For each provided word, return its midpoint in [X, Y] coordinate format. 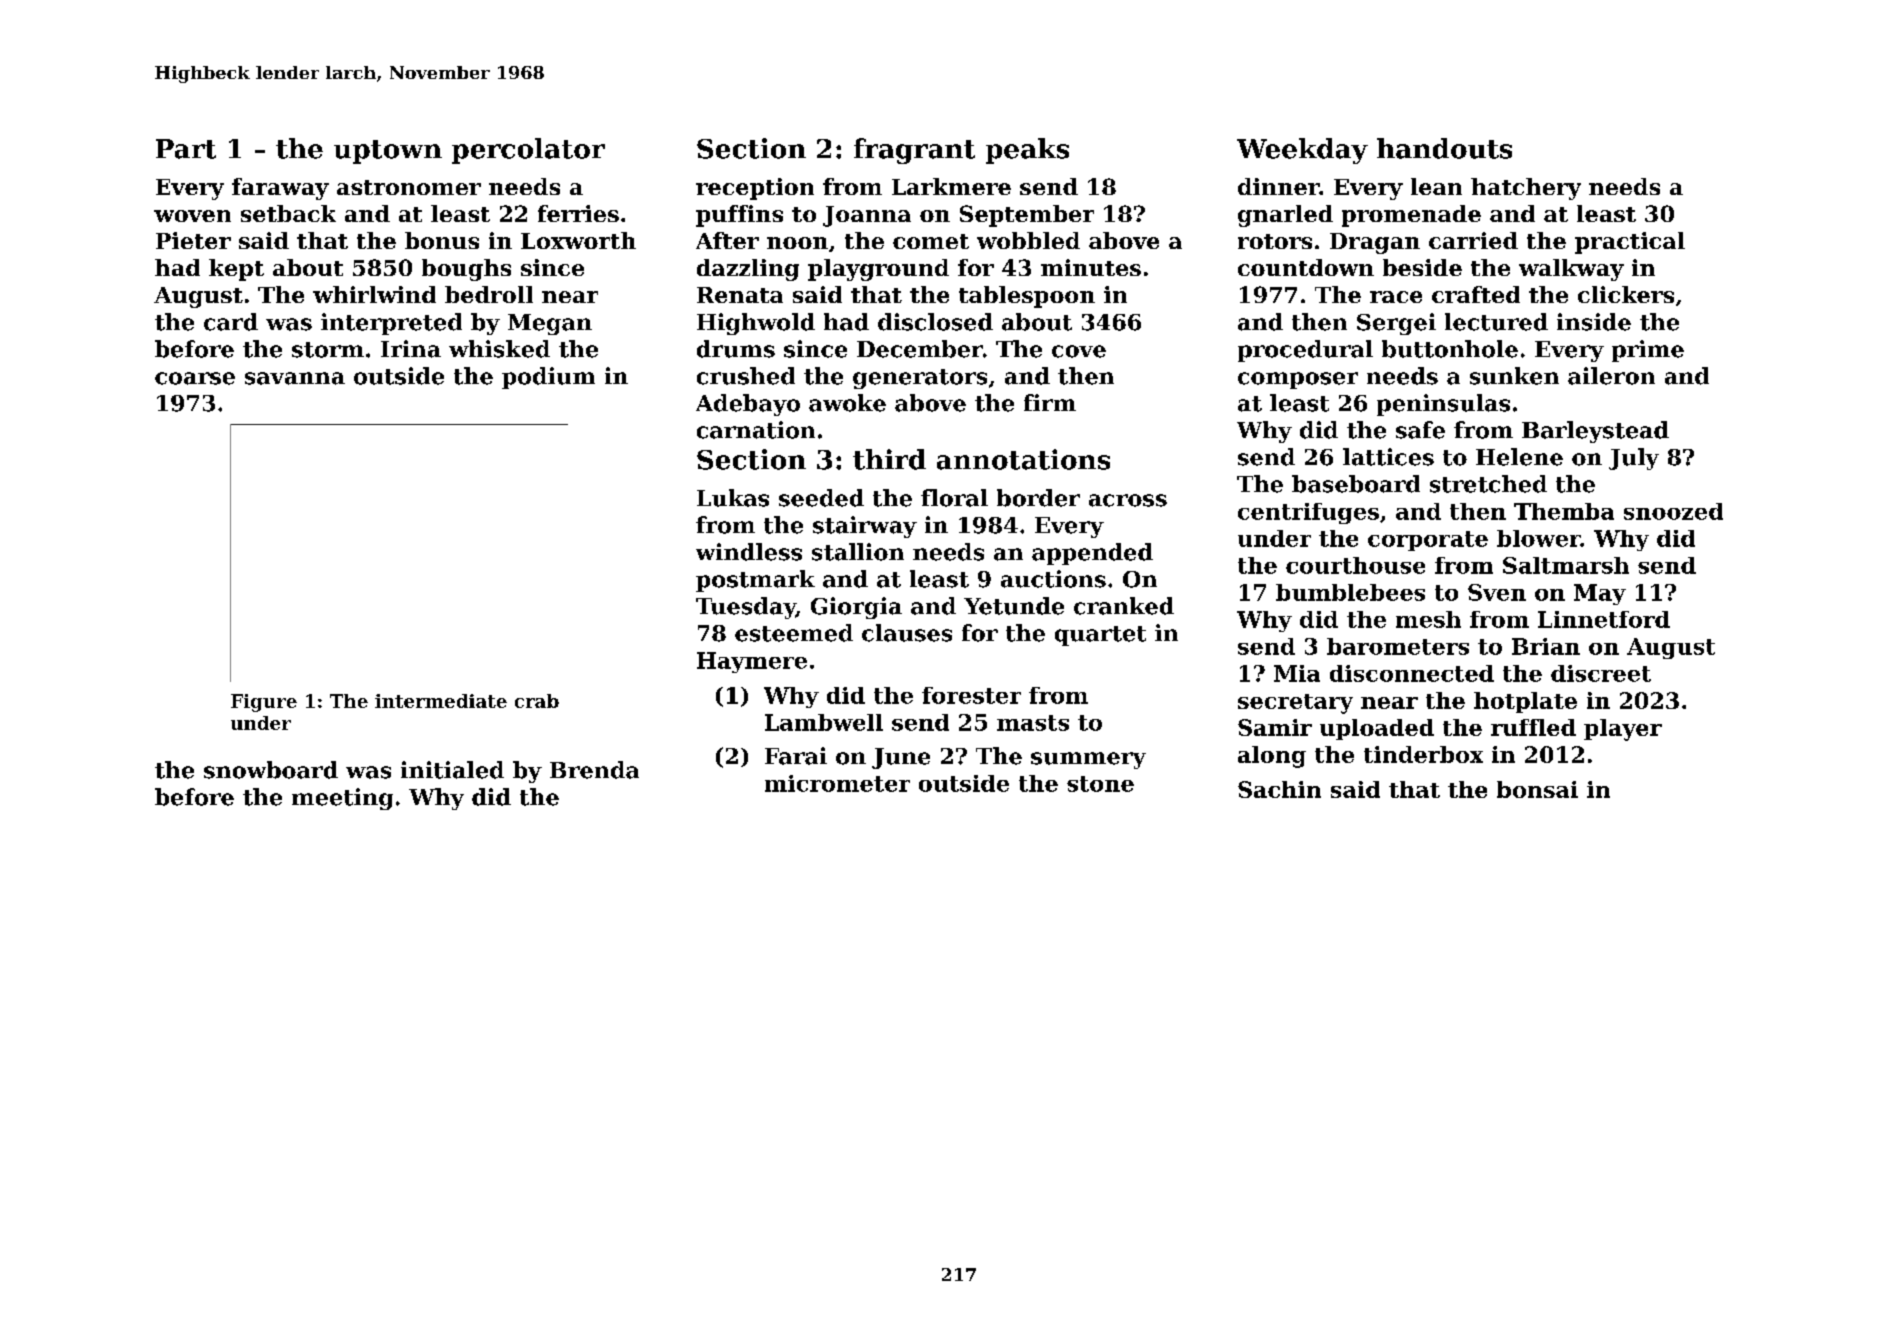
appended [1092, 554]
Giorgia [856, 608]
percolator [528, 151]
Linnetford [1604, 619]
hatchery [1526, 189]
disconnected [1412, 673]
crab [537, 701]
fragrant [914, 151]
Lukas [733, 498]
